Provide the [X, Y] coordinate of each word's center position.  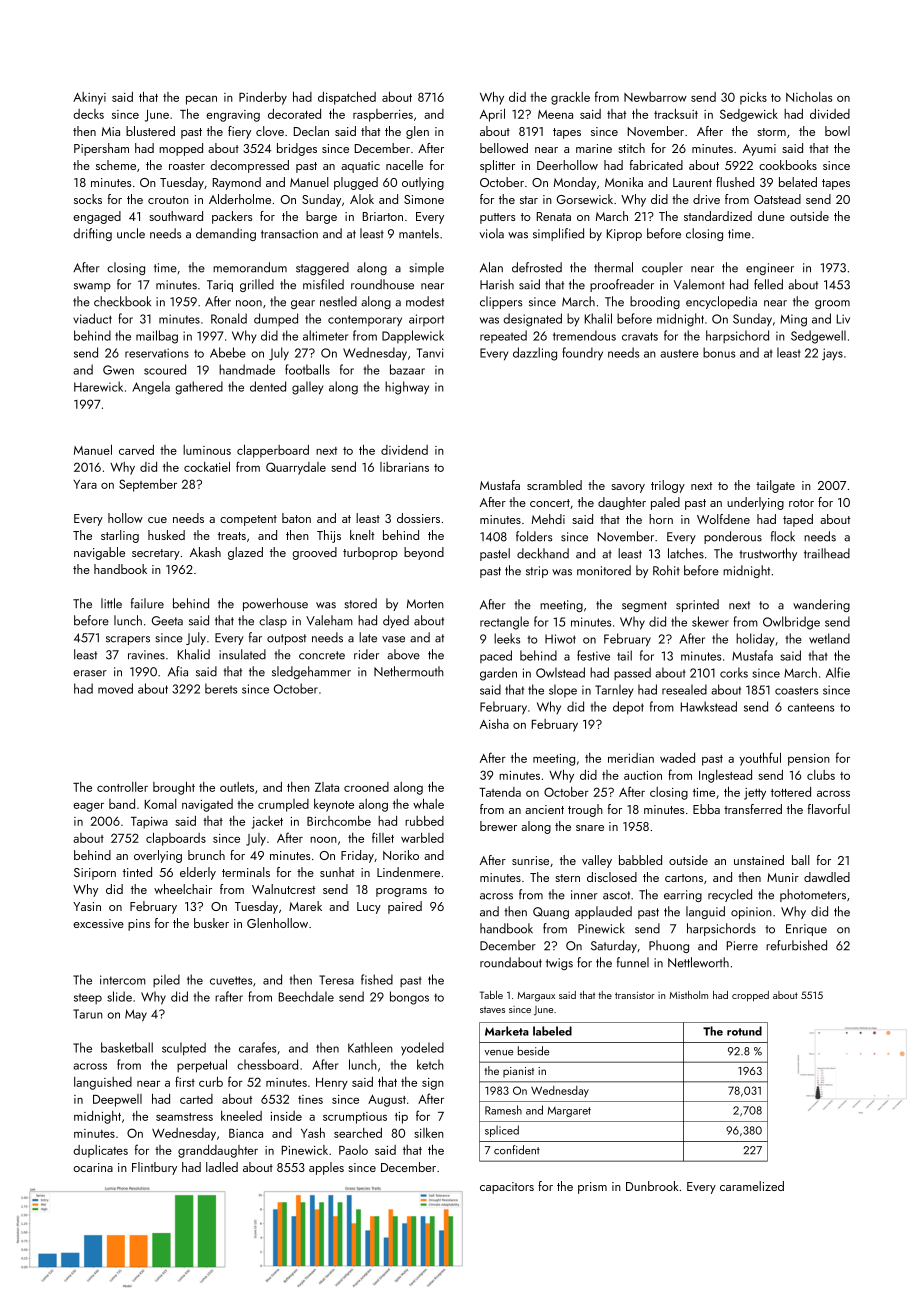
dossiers [418, 518]
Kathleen [370, 1047]
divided [830, 114]
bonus [719, 352]
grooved [314, 553]
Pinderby [263, 98]
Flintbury [154, 1168]
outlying [423, 183]
